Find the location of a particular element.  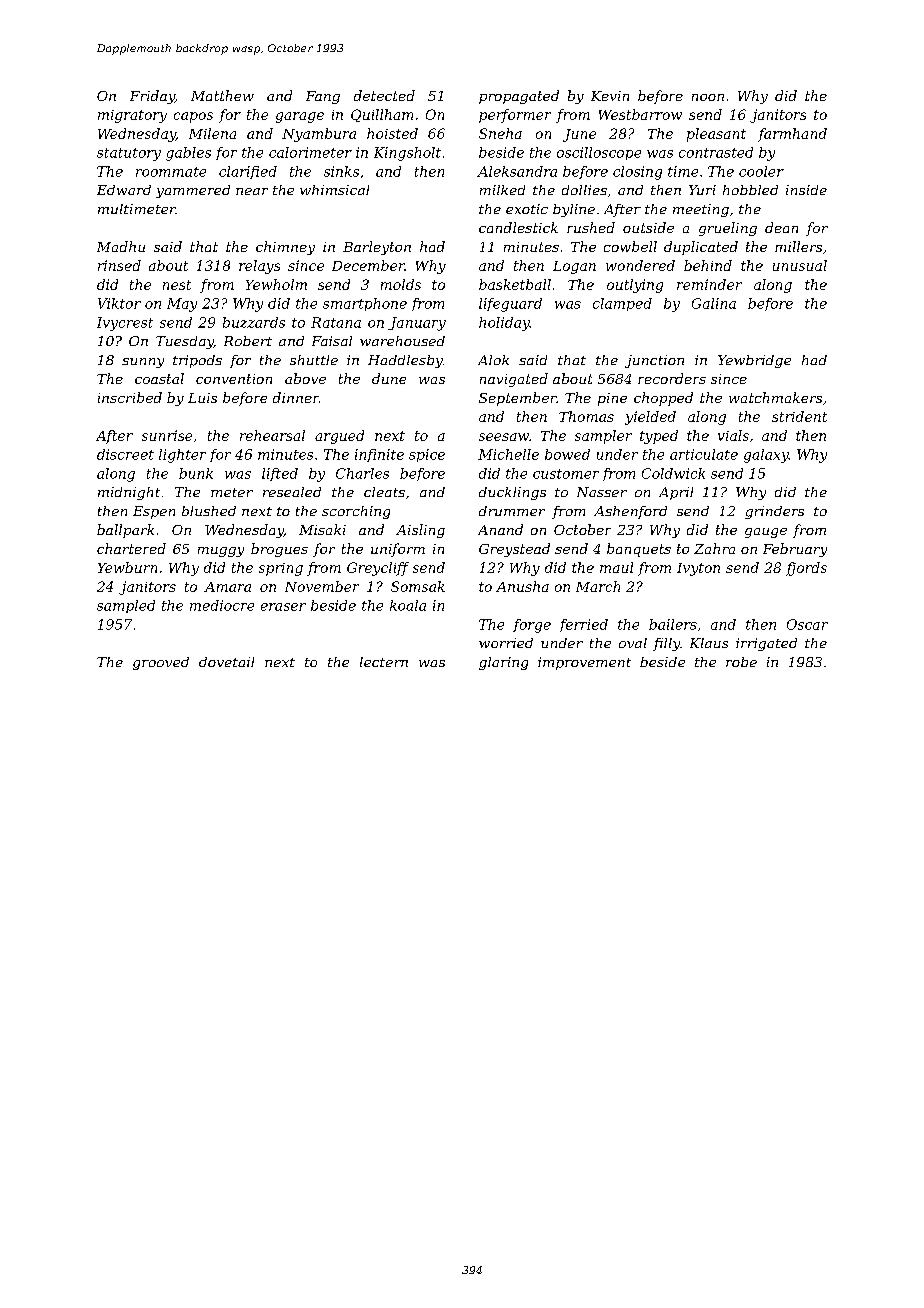

sampled is located at coordinates (126, 606).
